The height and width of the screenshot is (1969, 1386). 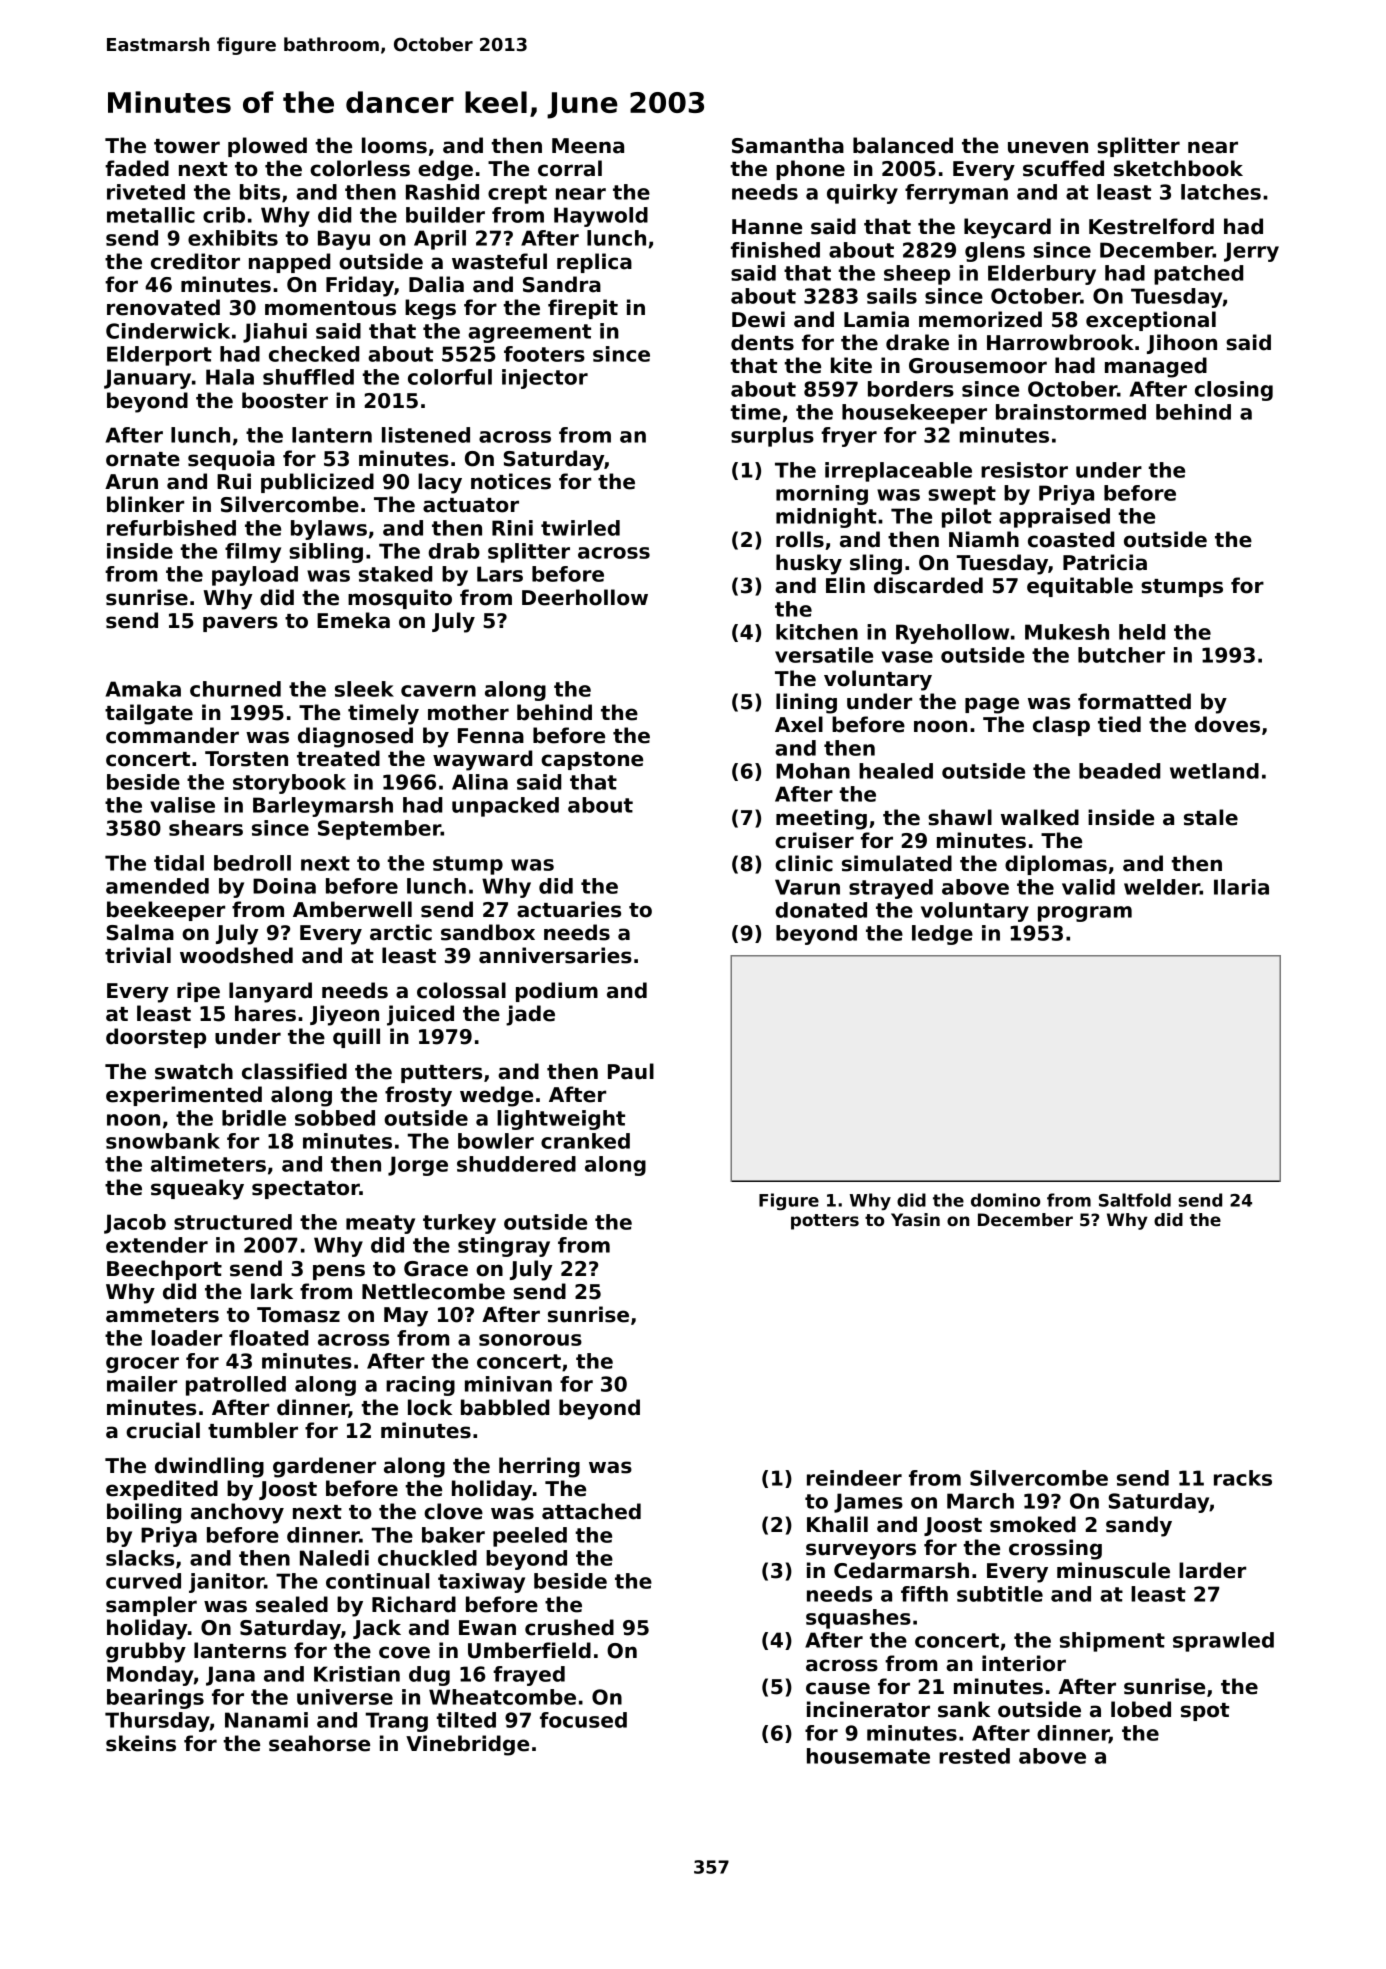 I want to click on spot, so click(x=1205, y=1712).
